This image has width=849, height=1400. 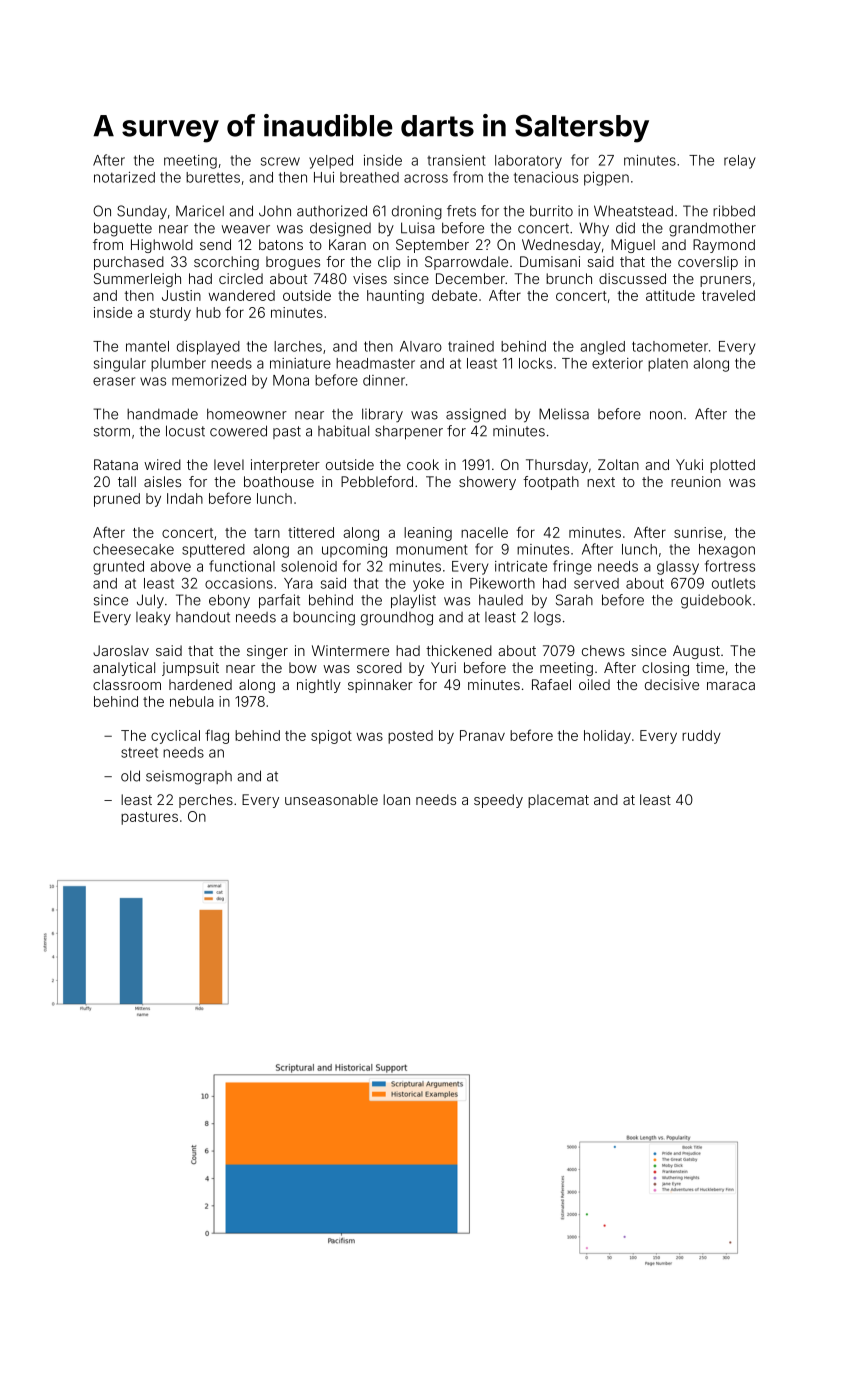 What do you see at coordinates (696, 481) in the image?
I see `reunion` at bounding box center [696, 481].
